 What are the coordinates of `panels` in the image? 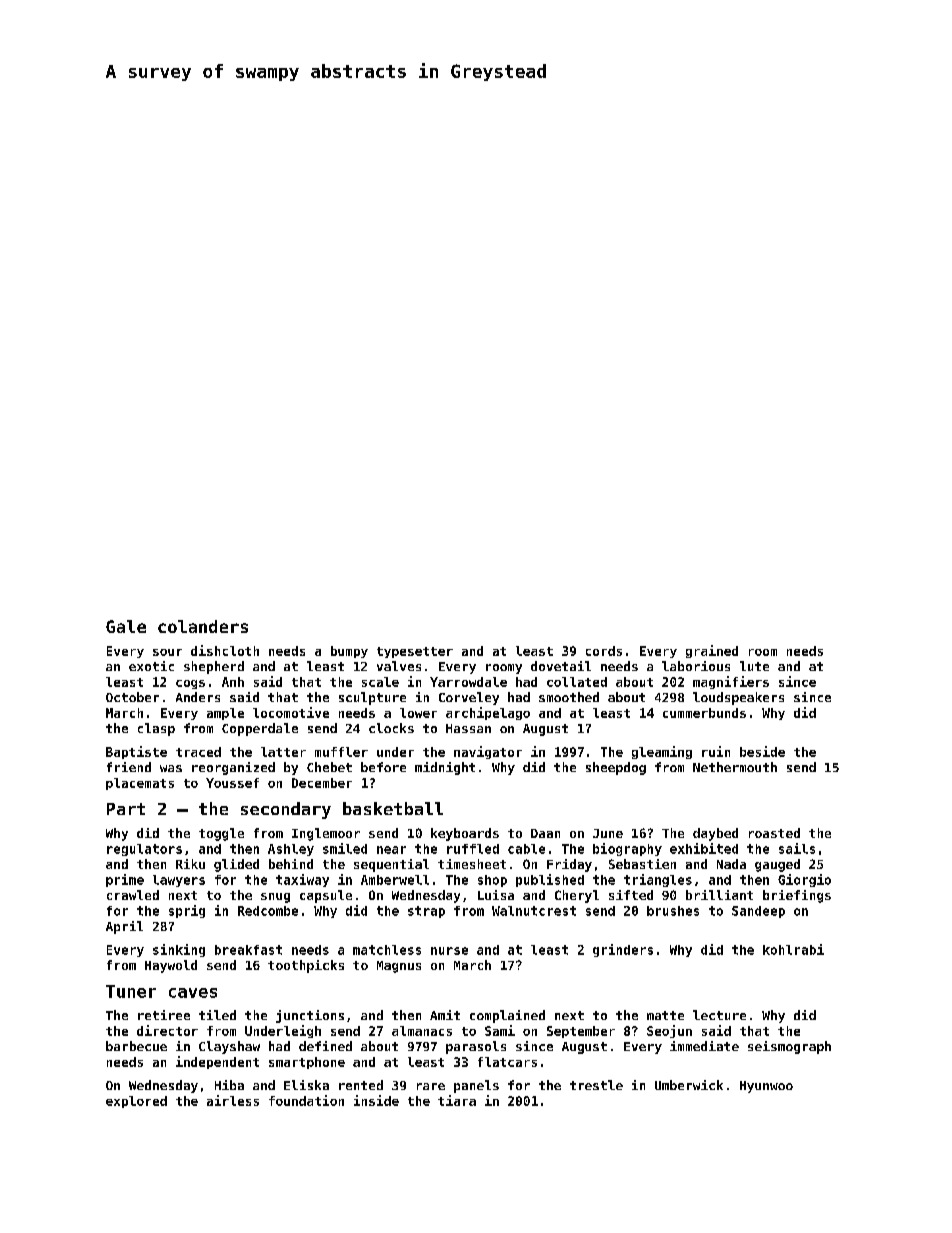 It's located at (476, 1086).
